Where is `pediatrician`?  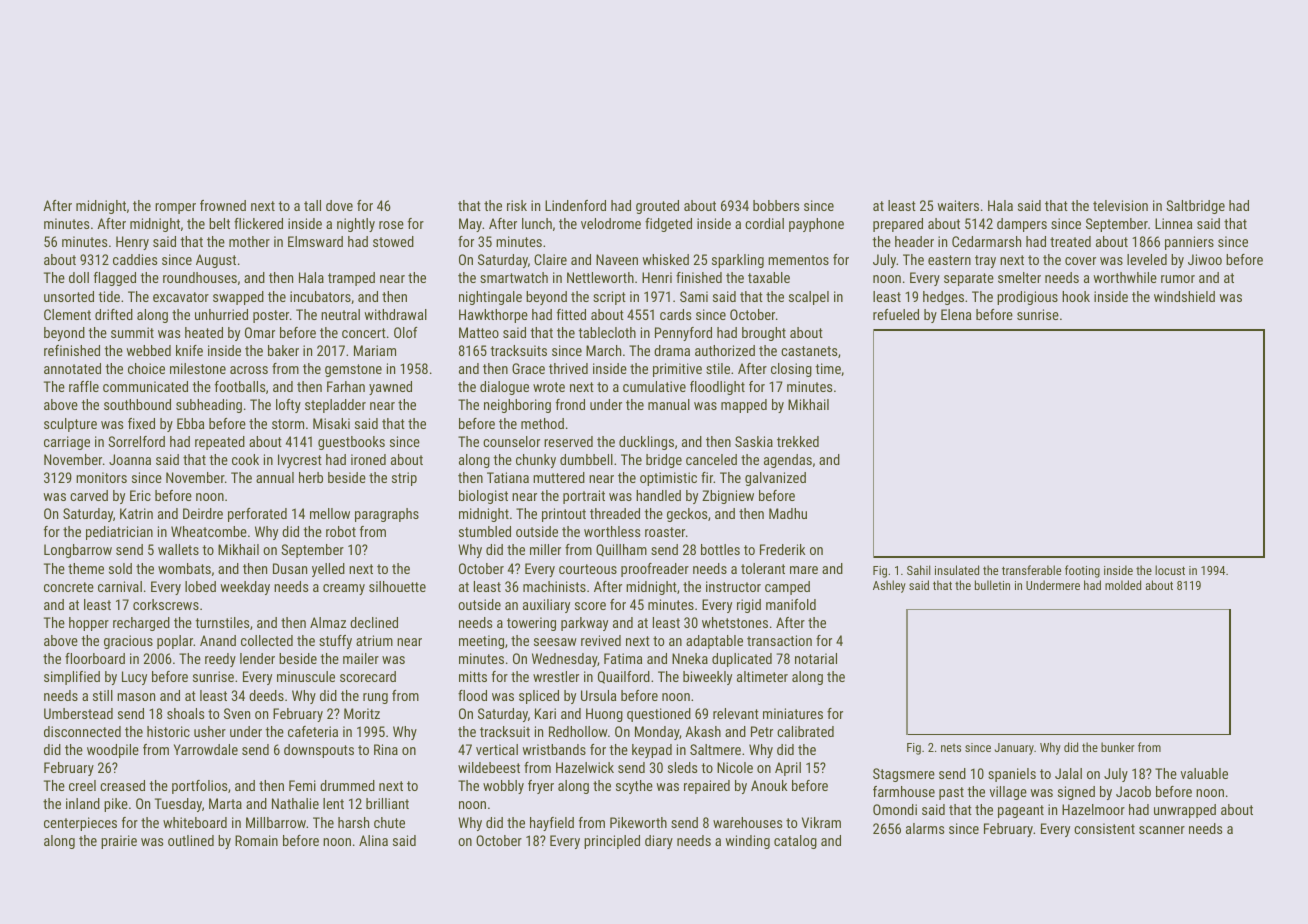
pediatrician is located at coordinates (119, 533).
